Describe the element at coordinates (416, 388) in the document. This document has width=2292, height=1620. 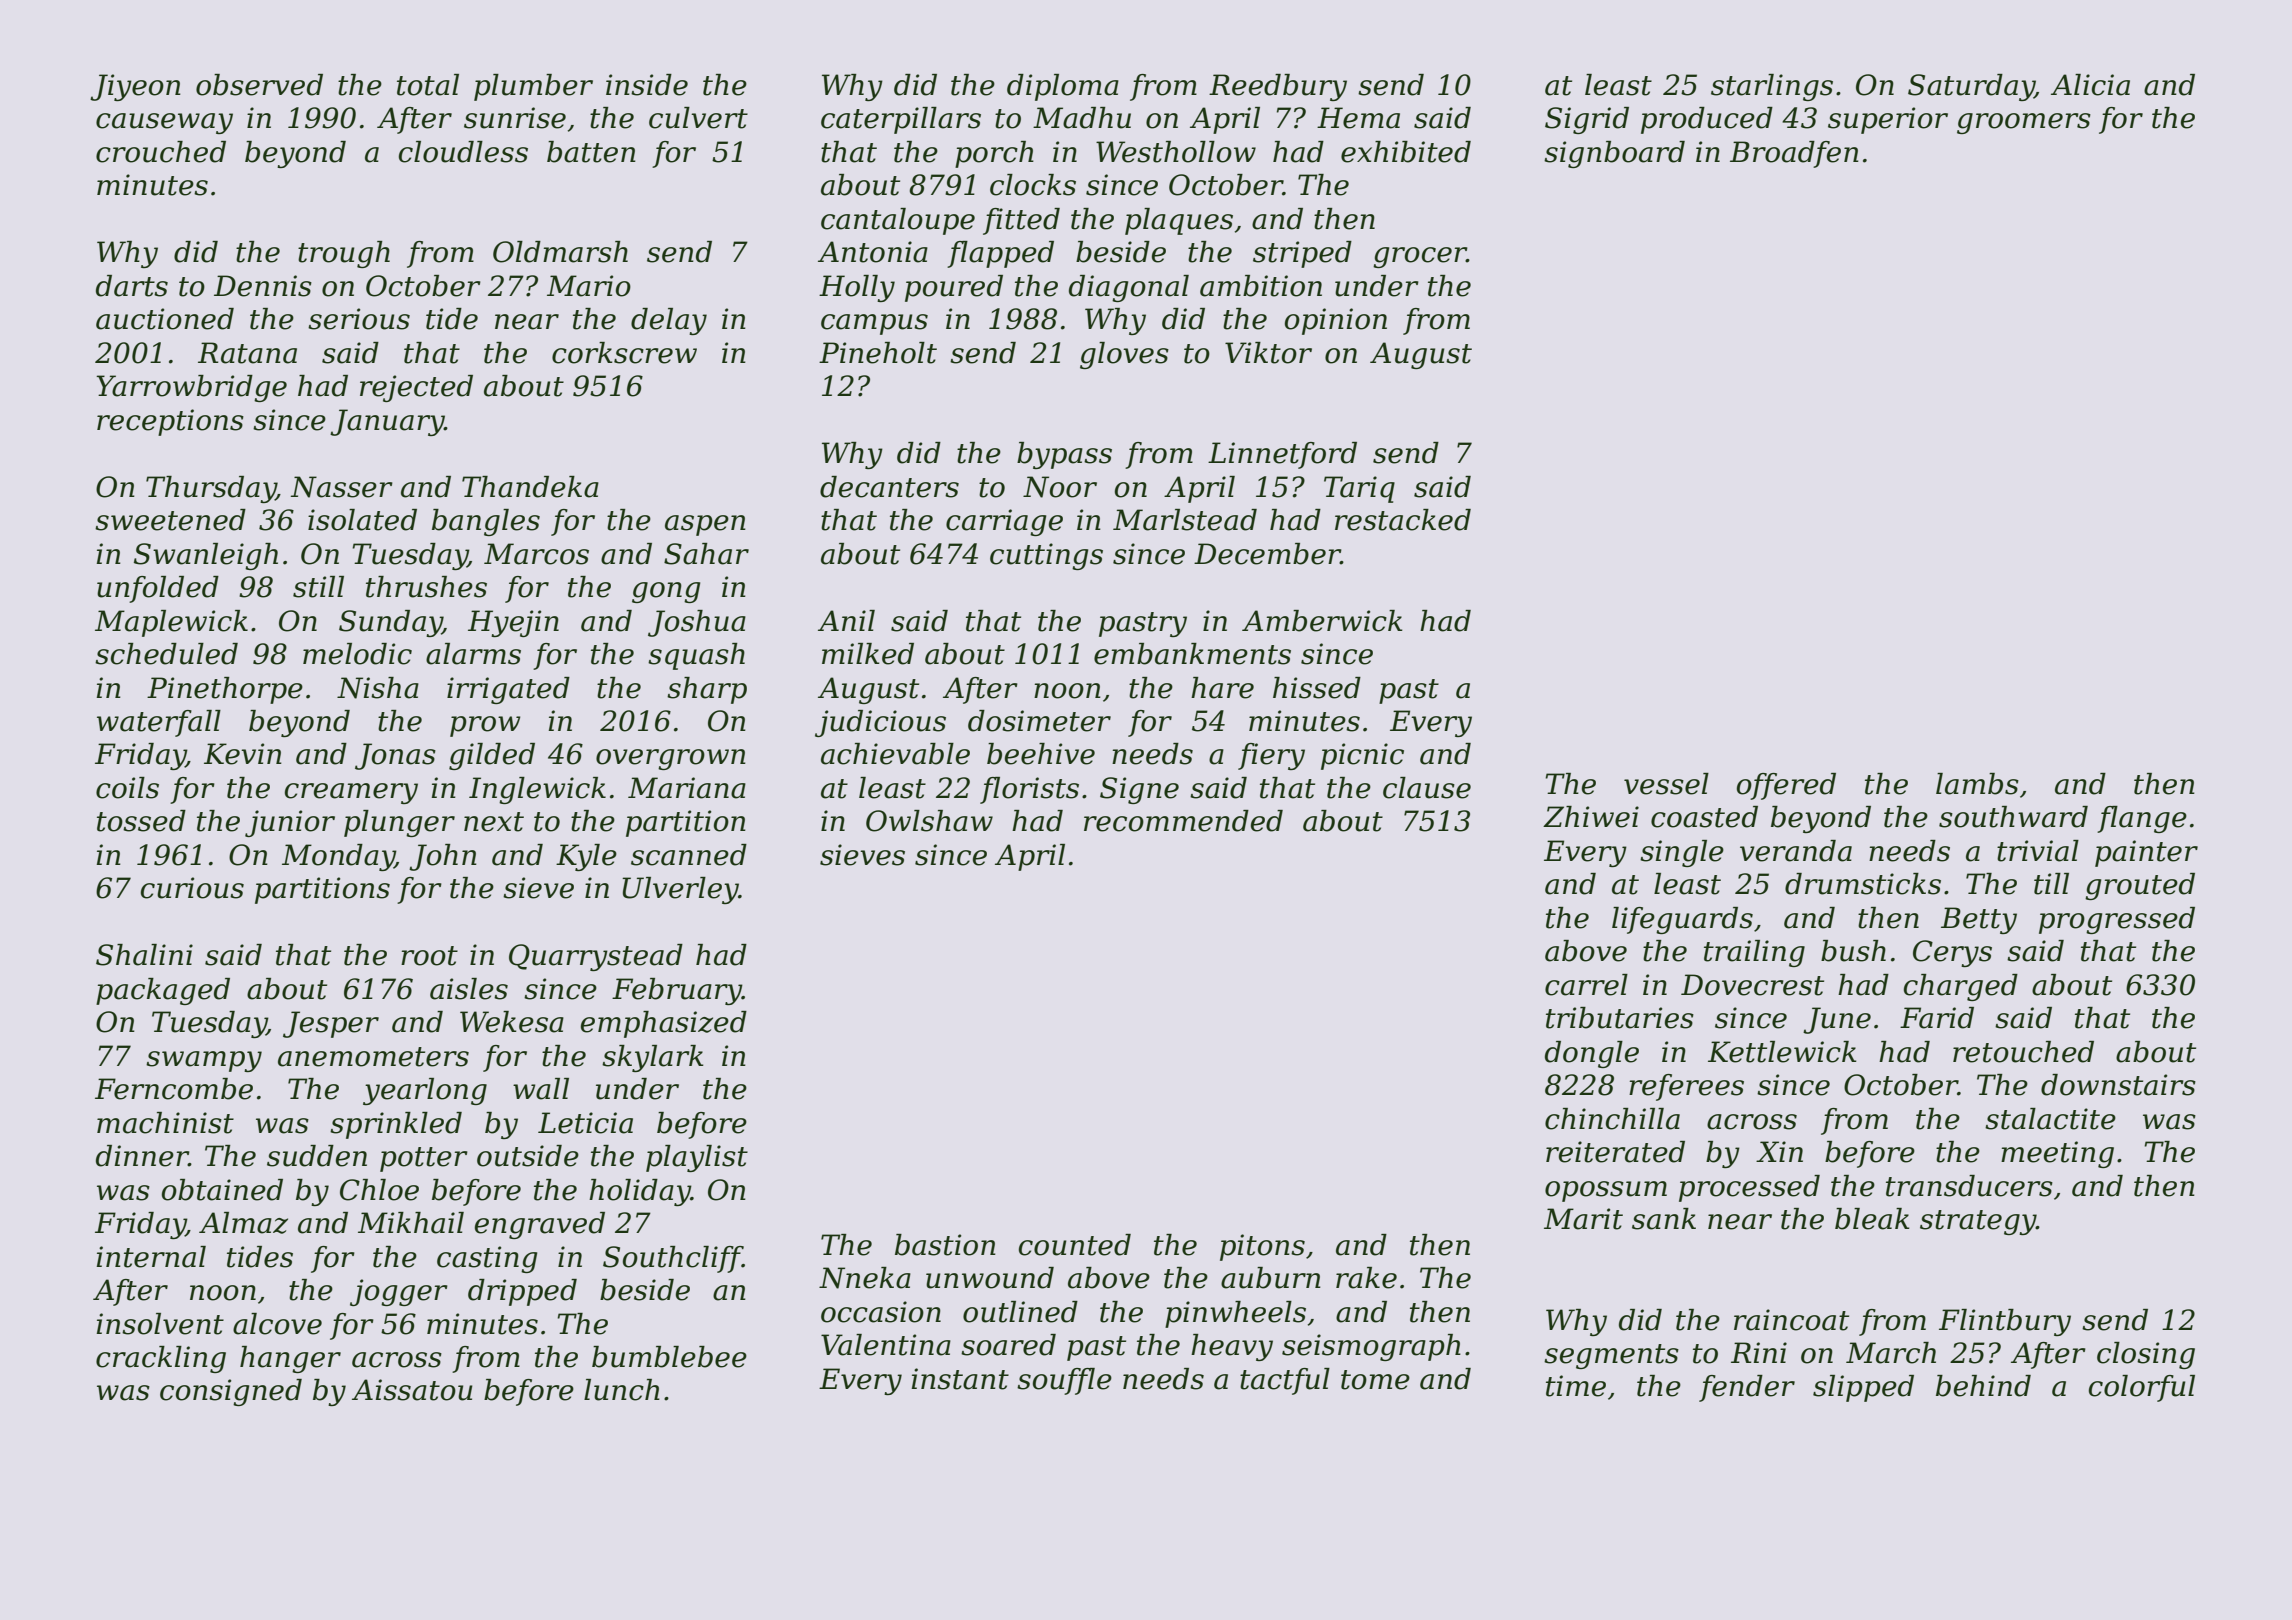
I see `rejected` at that location.
